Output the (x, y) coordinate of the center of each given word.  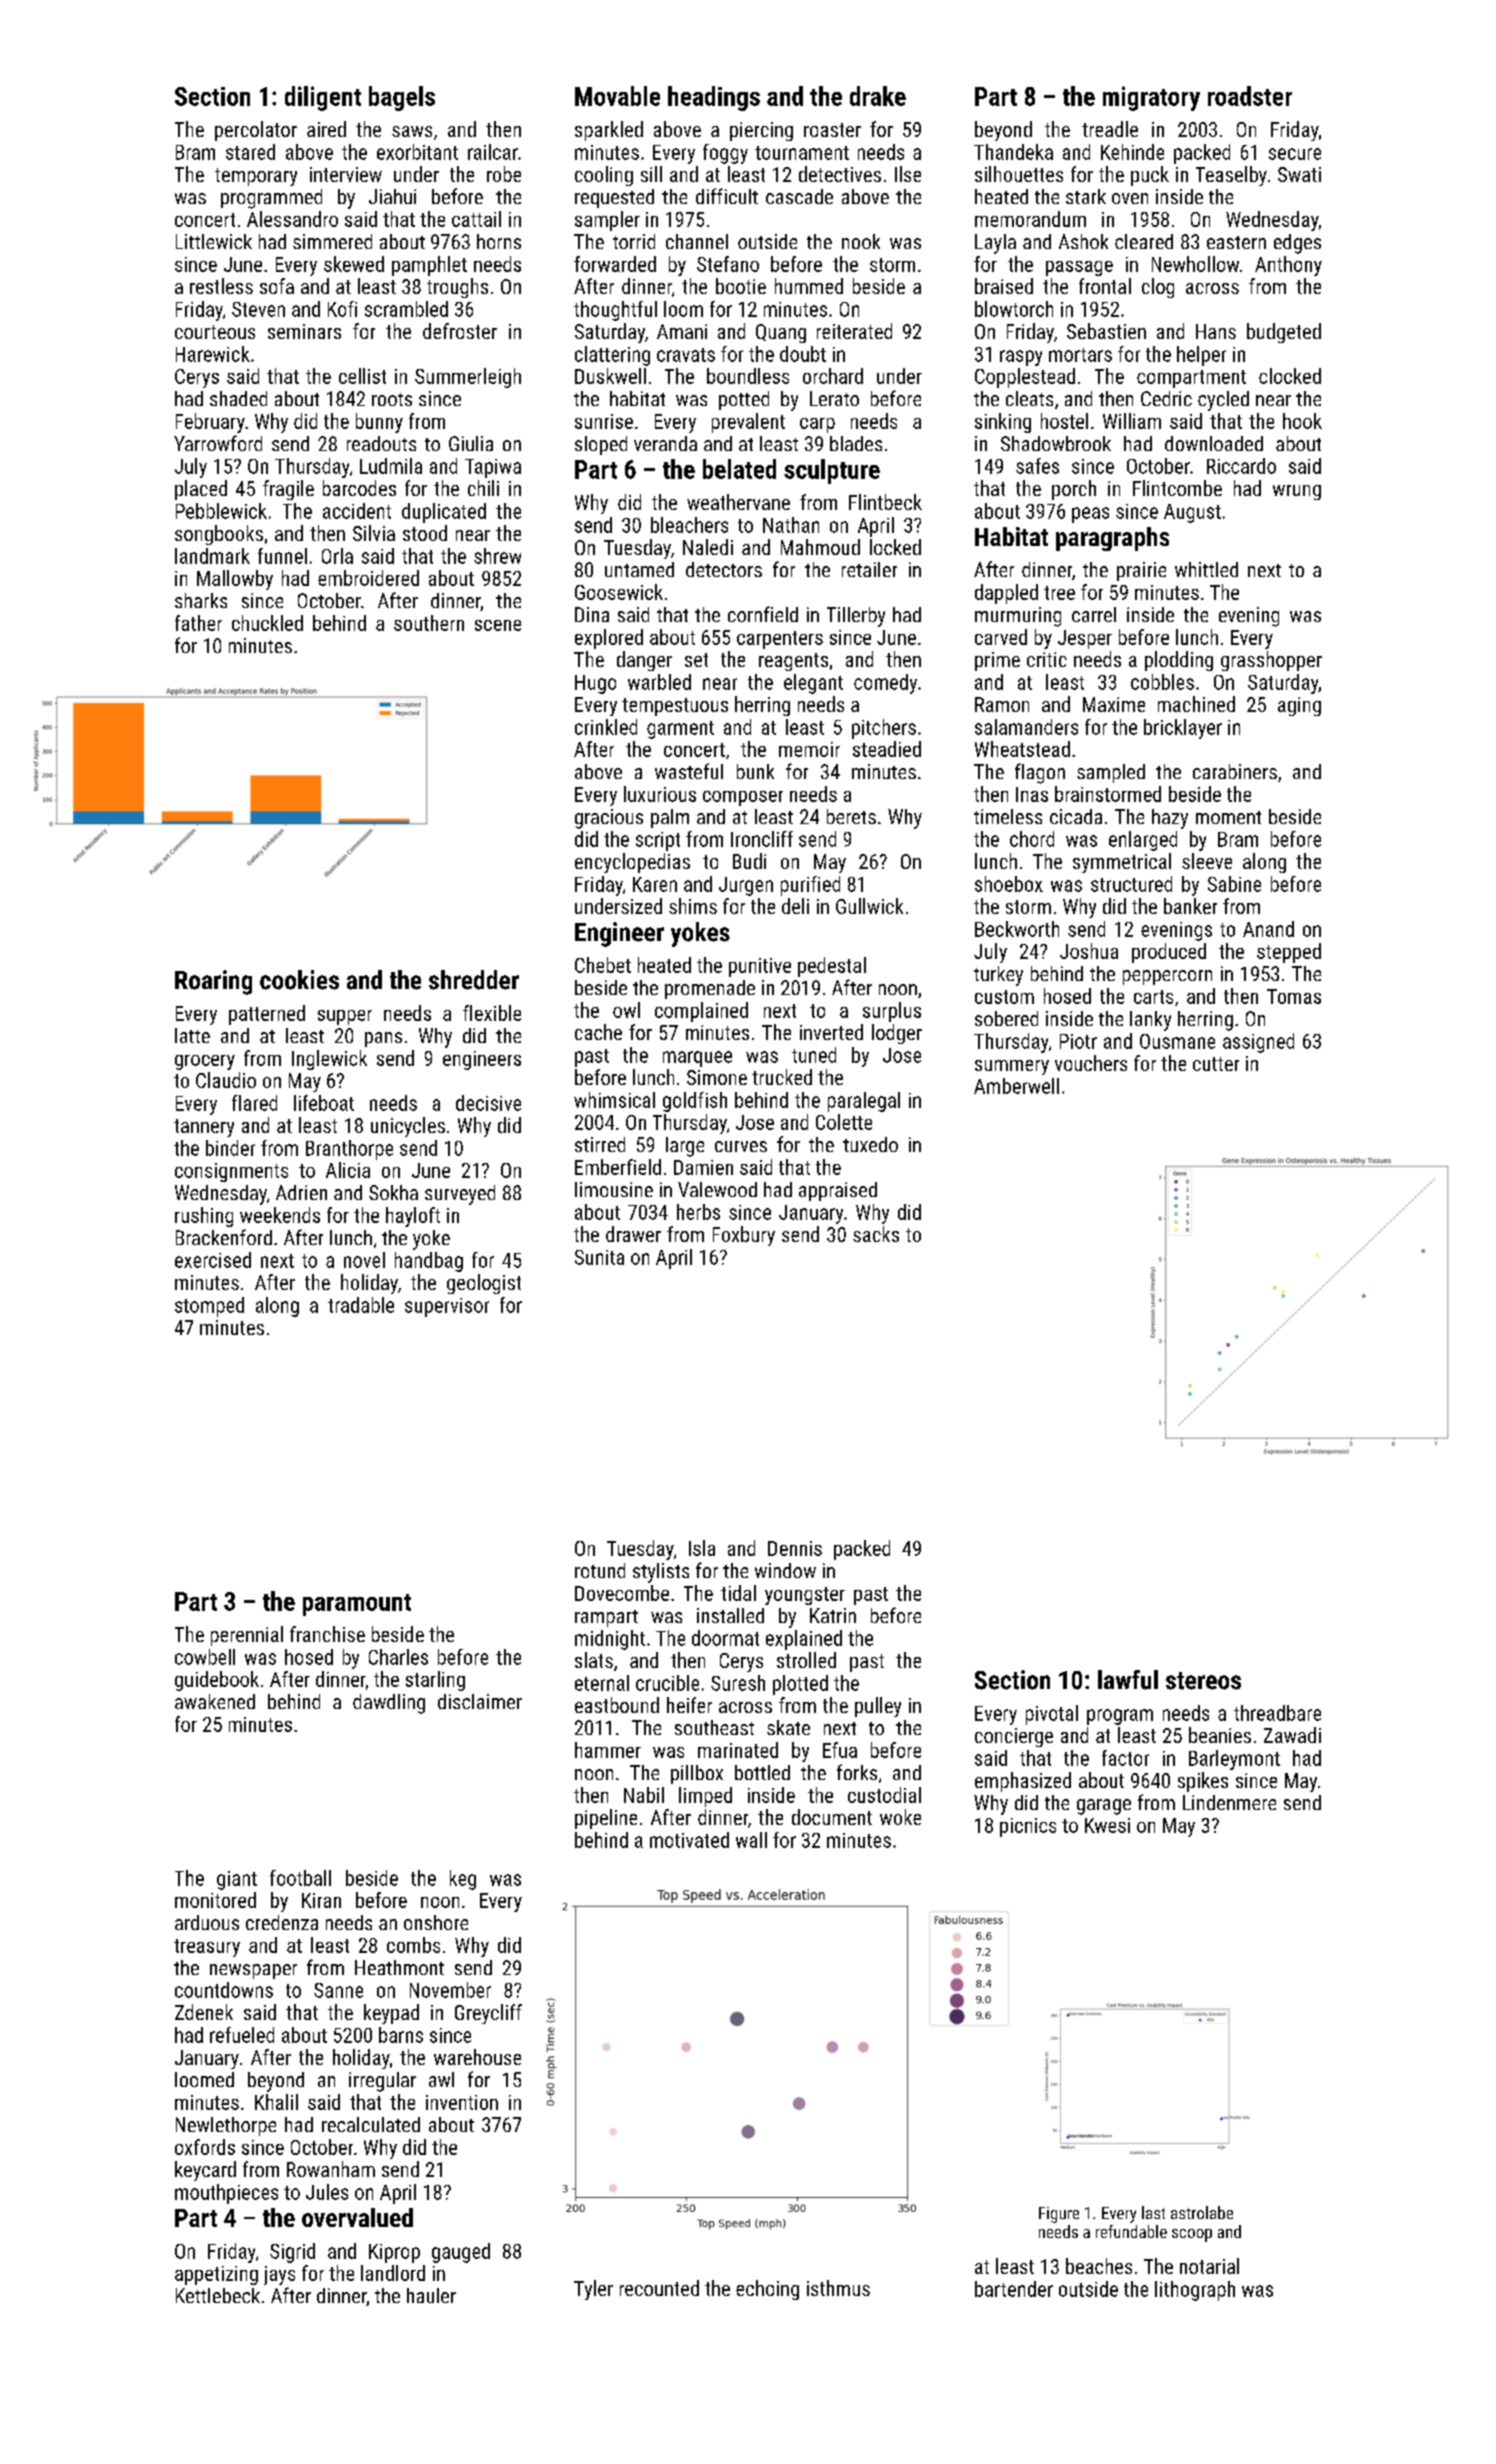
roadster (1250, 96)
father (198, 623)
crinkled (606, 727)
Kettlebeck (218, 2295)
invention (462, 2102)
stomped (209, 1307)
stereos (1203, 1681)
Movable (617, 96)
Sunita (599, 1257)
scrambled (406, 309)
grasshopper (1271, 661)
